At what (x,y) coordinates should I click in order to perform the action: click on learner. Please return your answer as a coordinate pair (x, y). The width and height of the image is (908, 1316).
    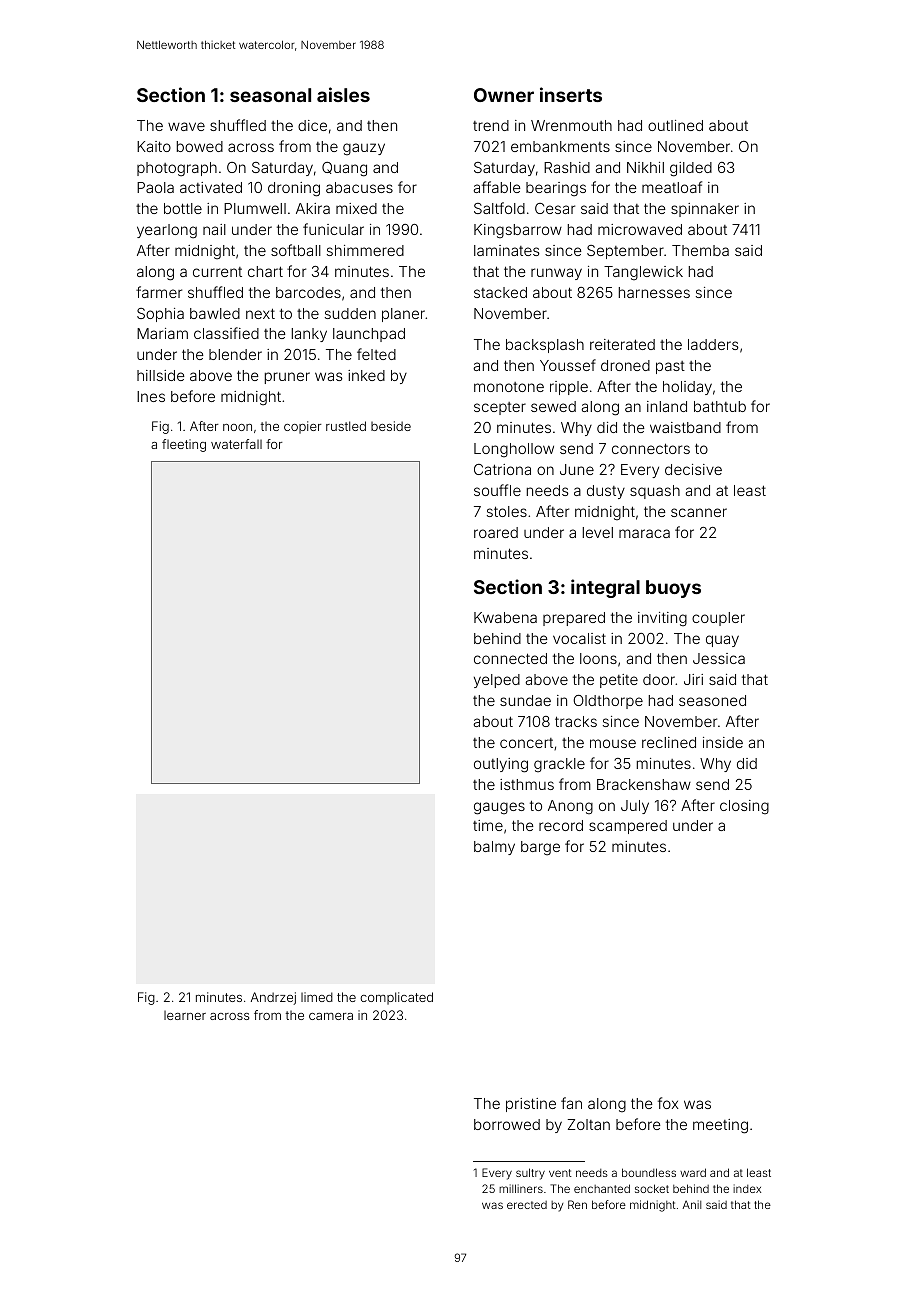
    Looking at the image, I should click on (185, 1015).
